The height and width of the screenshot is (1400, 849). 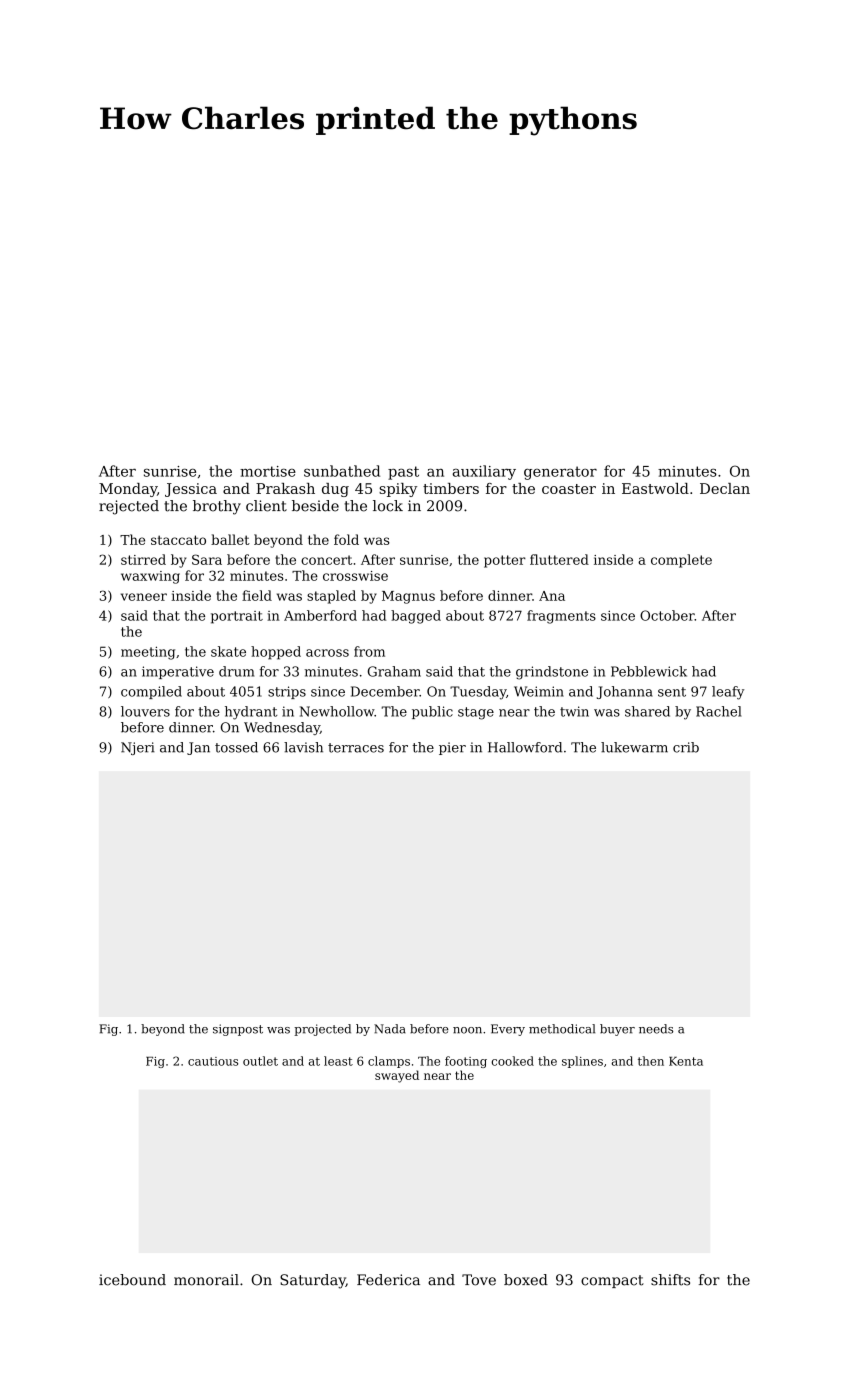 I want to click on Saturday, so click(x=313, y=1281).
